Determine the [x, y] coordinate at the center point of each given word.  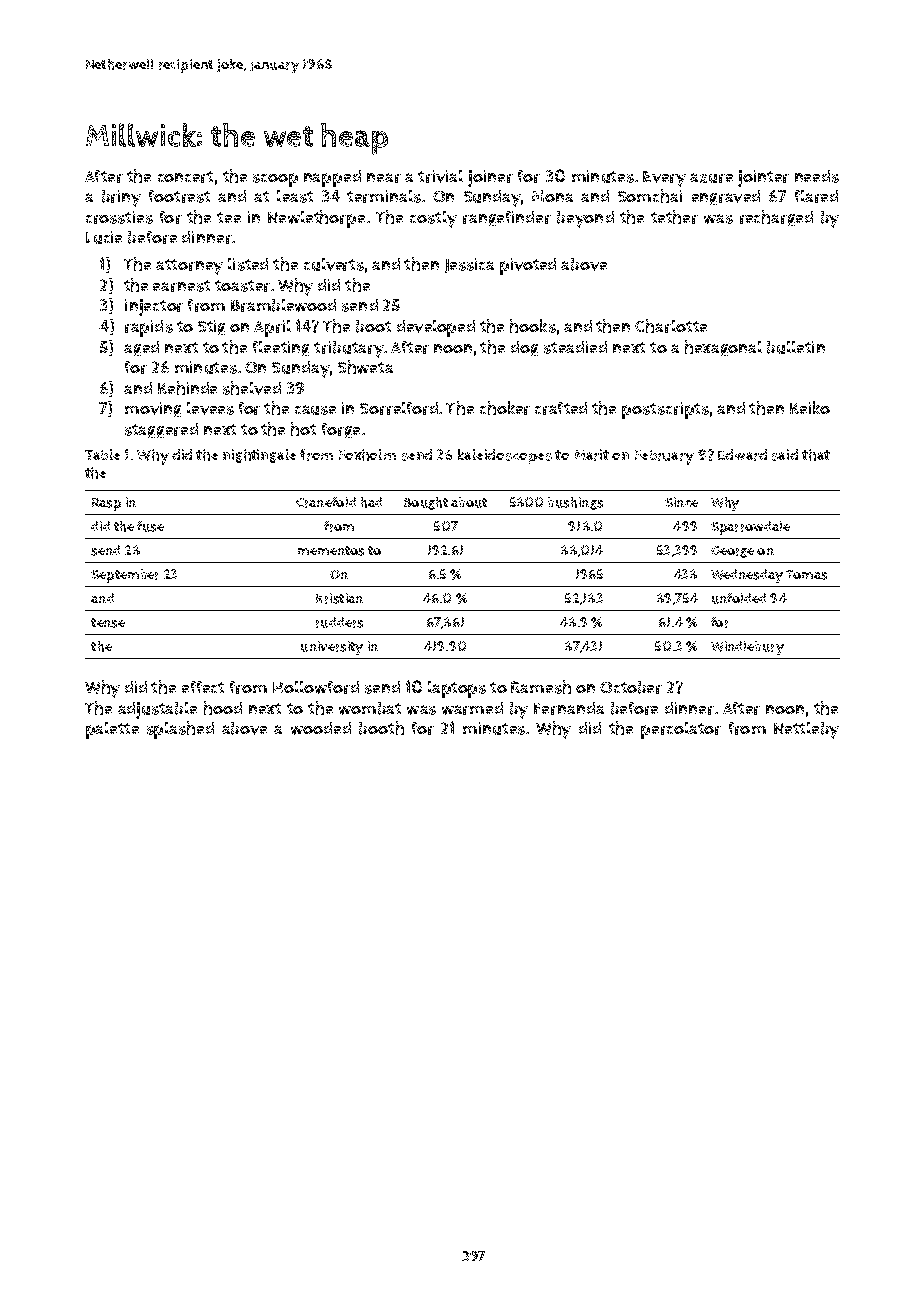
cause [315, 410]
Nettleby [806, 730]
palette [112, 730]
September [124, 576]
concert [185, 177]
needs [817, 176]
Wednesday [747, 576]
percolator [681, 730]
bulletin [796, 347]
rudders [339, 622]
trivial [440, 176]
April [272, 328]
